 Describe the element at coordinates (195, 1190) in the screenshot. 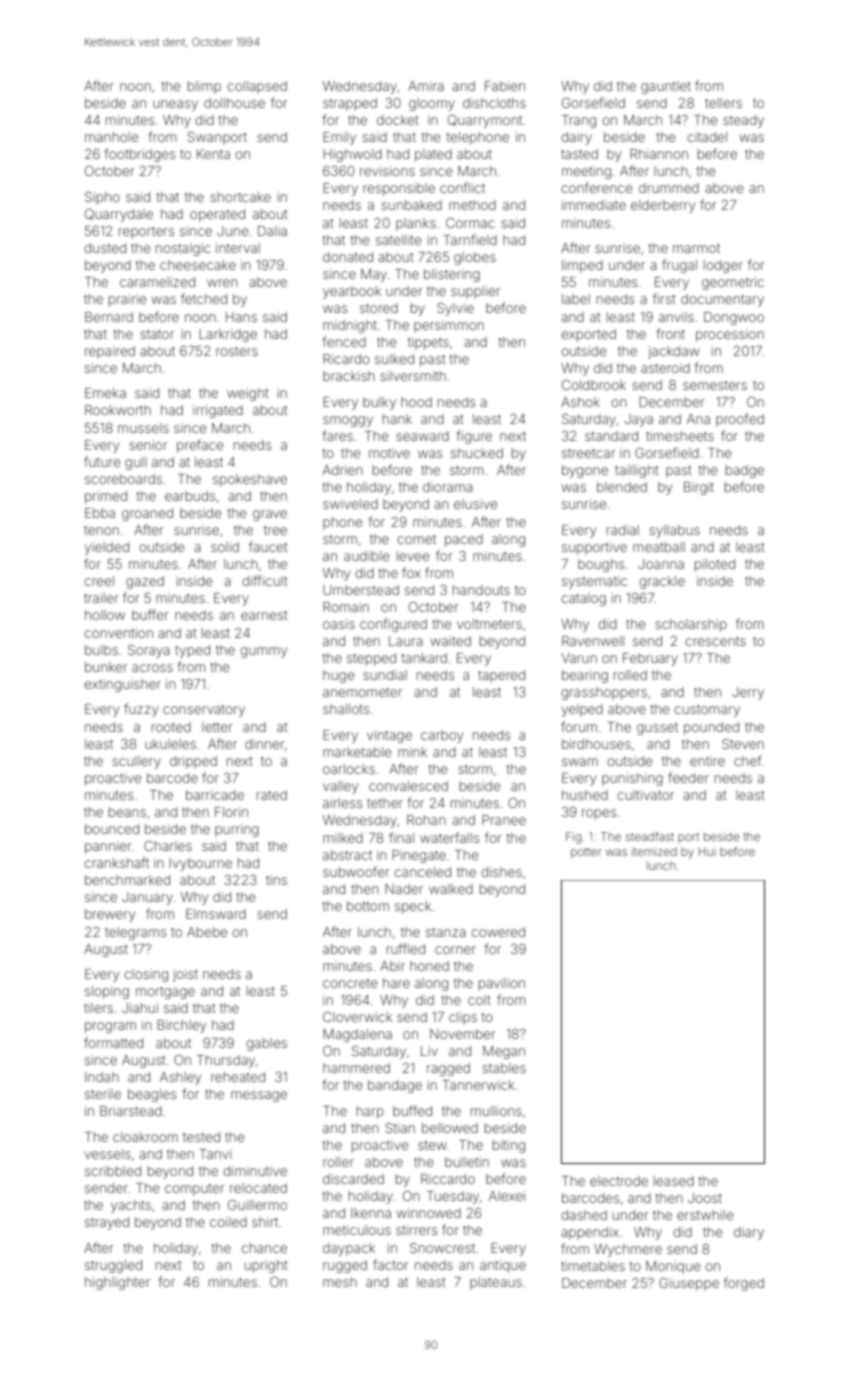

I see `computer` at that location.
